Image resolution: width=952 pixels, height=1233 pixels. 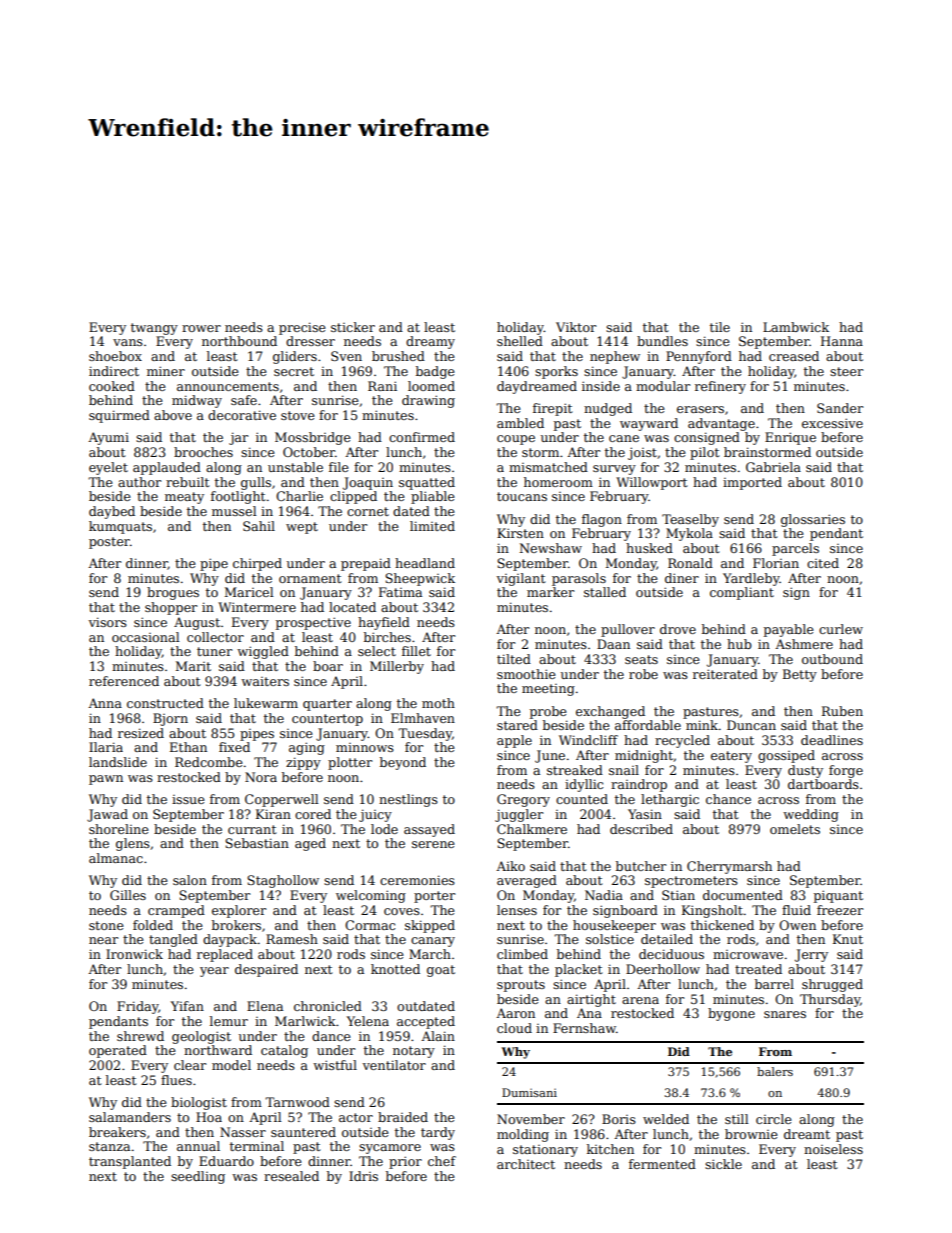 What do you see at coordinates (420, 579) in the screenshot?
I see `Sheepwick` at bounding box center [420, 579].
